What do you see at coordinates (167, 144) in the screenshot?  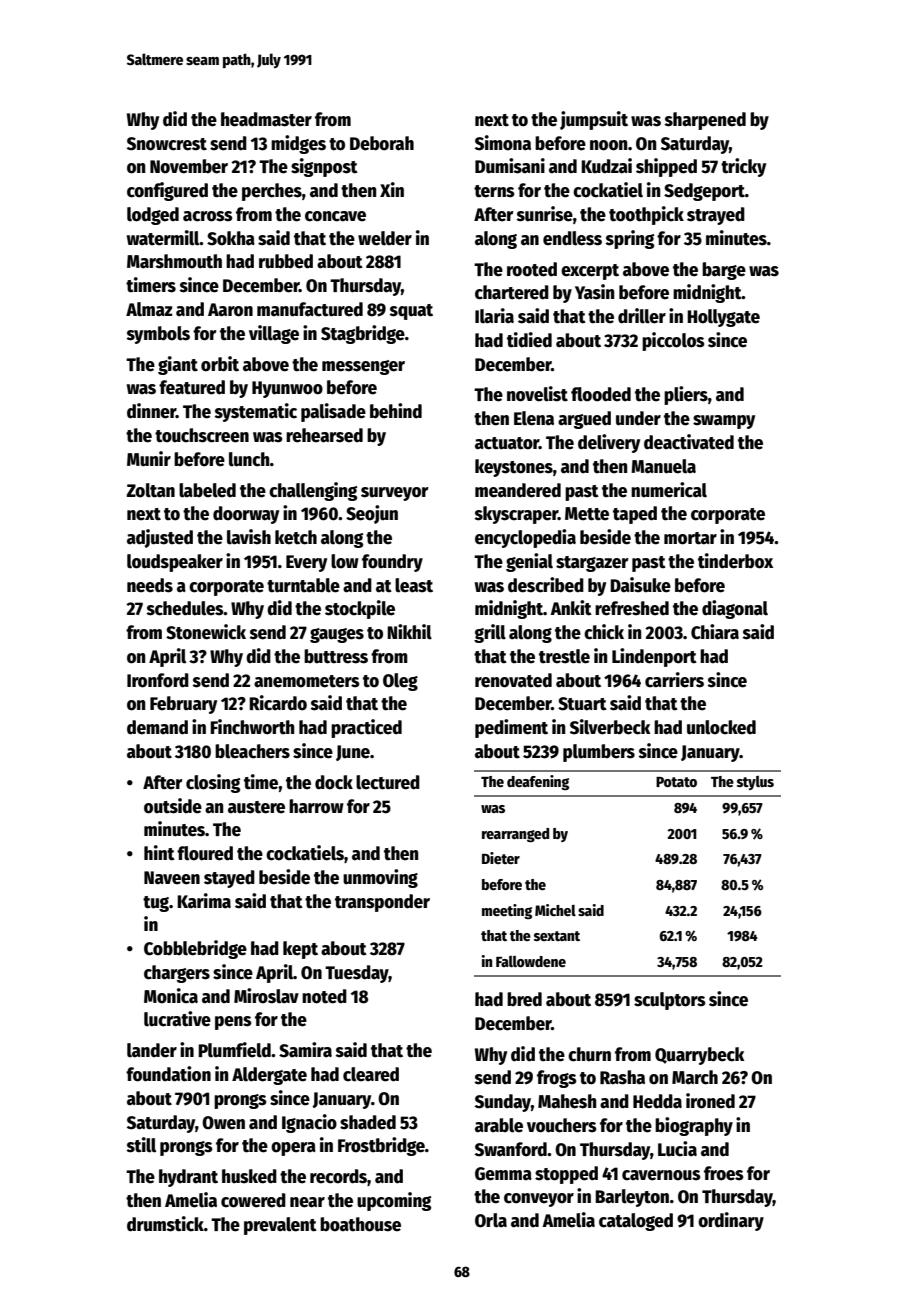 I see `Snowcrest` at bounding box center [167, 144].
